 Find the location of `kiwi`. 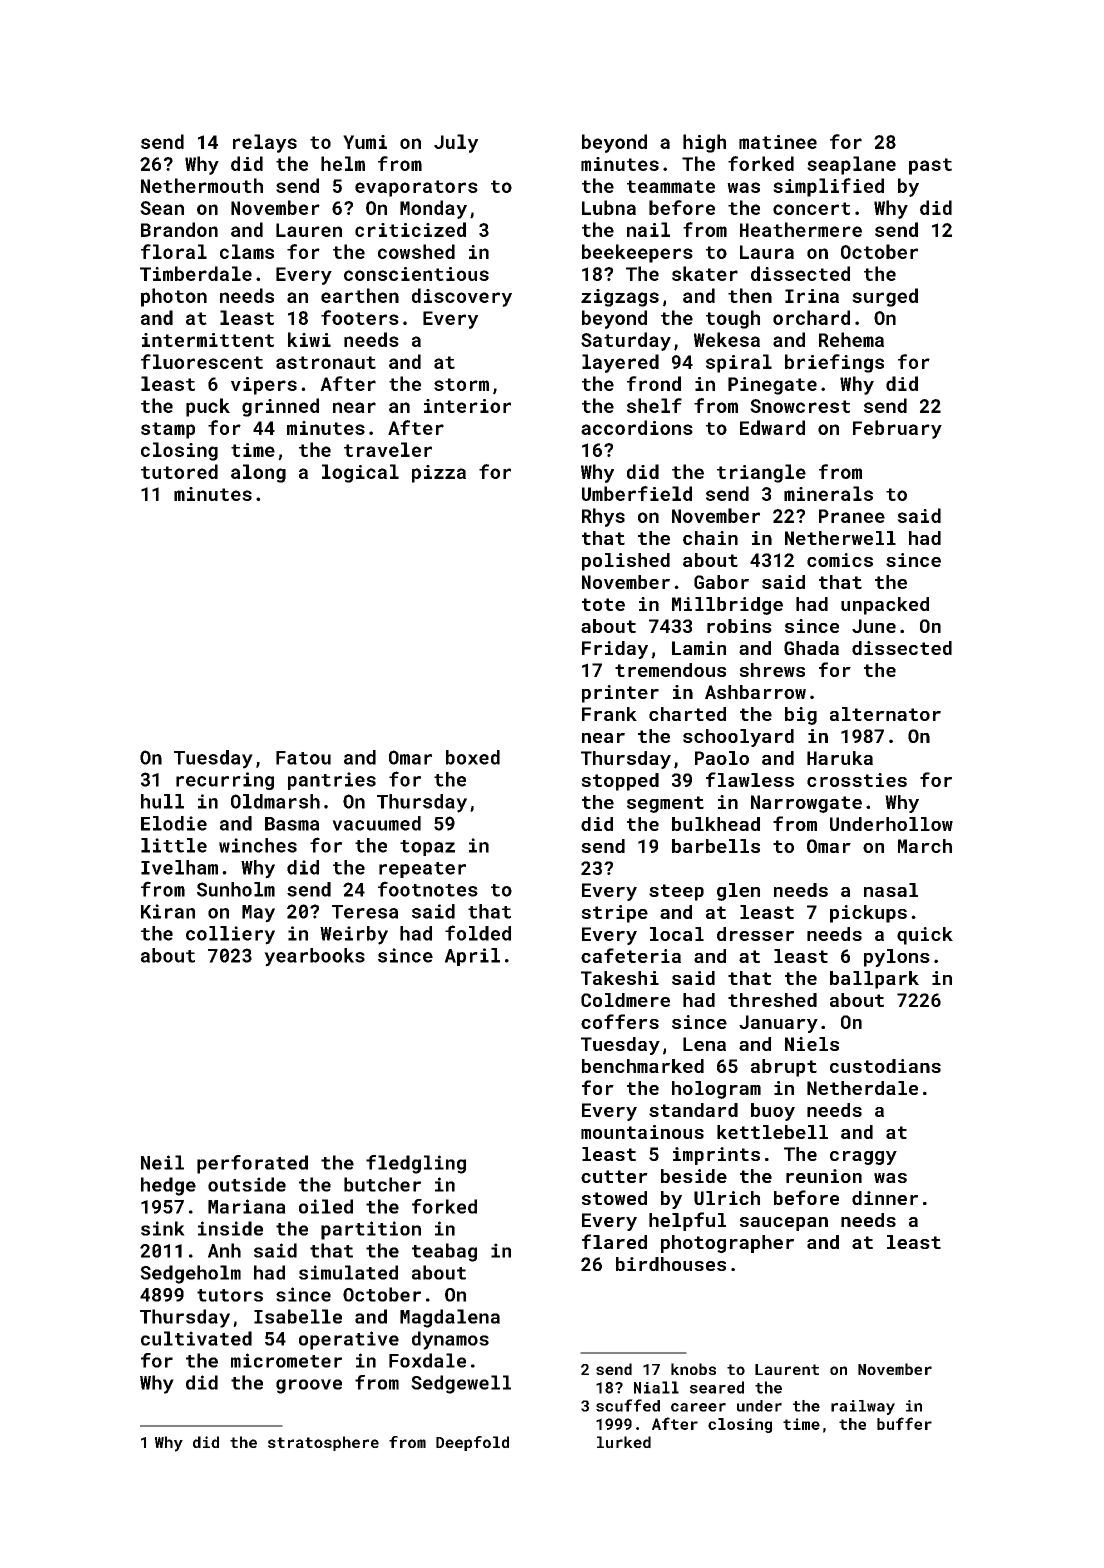

kiwi is located at coordinates (309, 339).
